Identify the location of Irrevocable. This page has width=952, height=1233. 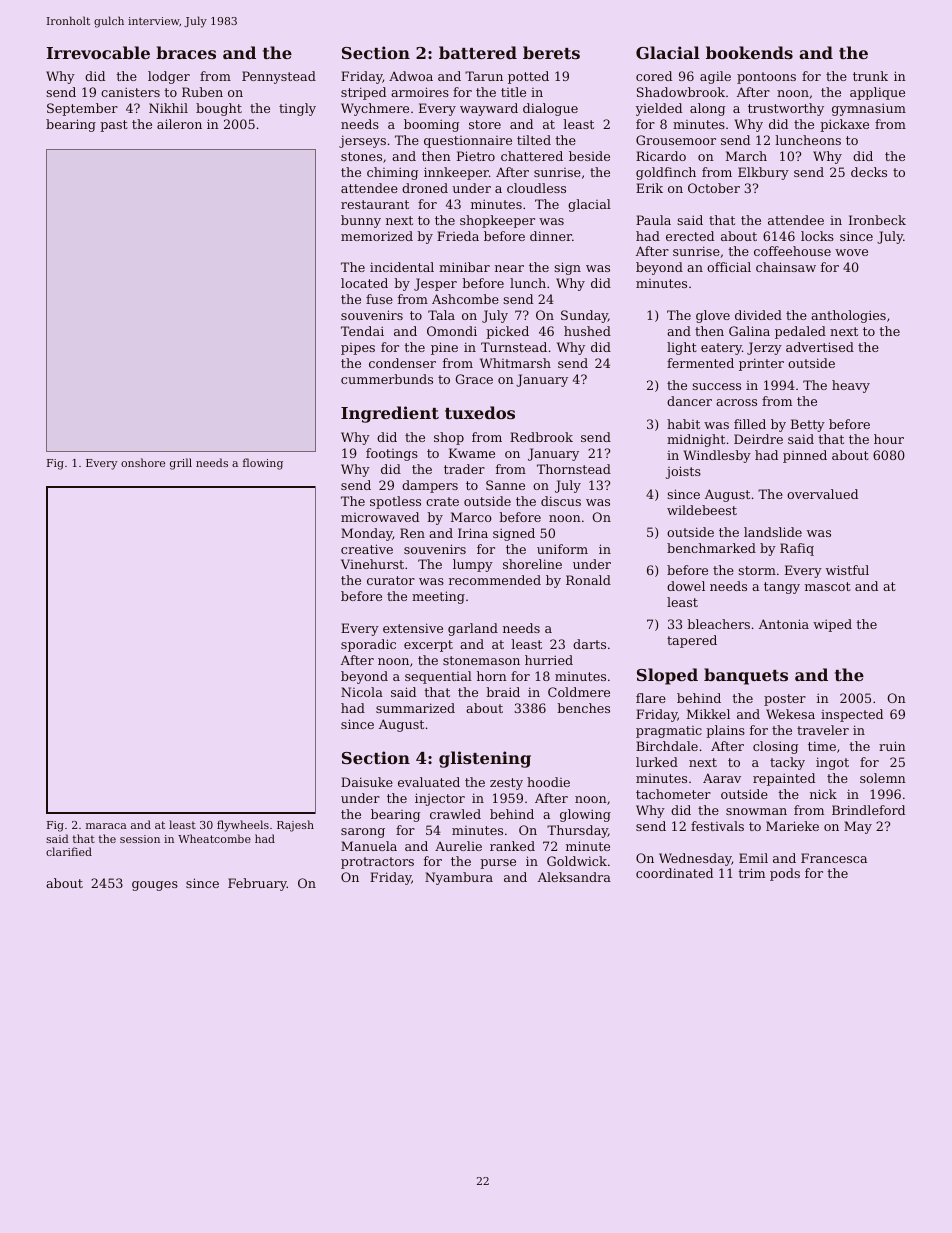
(98, 52).
